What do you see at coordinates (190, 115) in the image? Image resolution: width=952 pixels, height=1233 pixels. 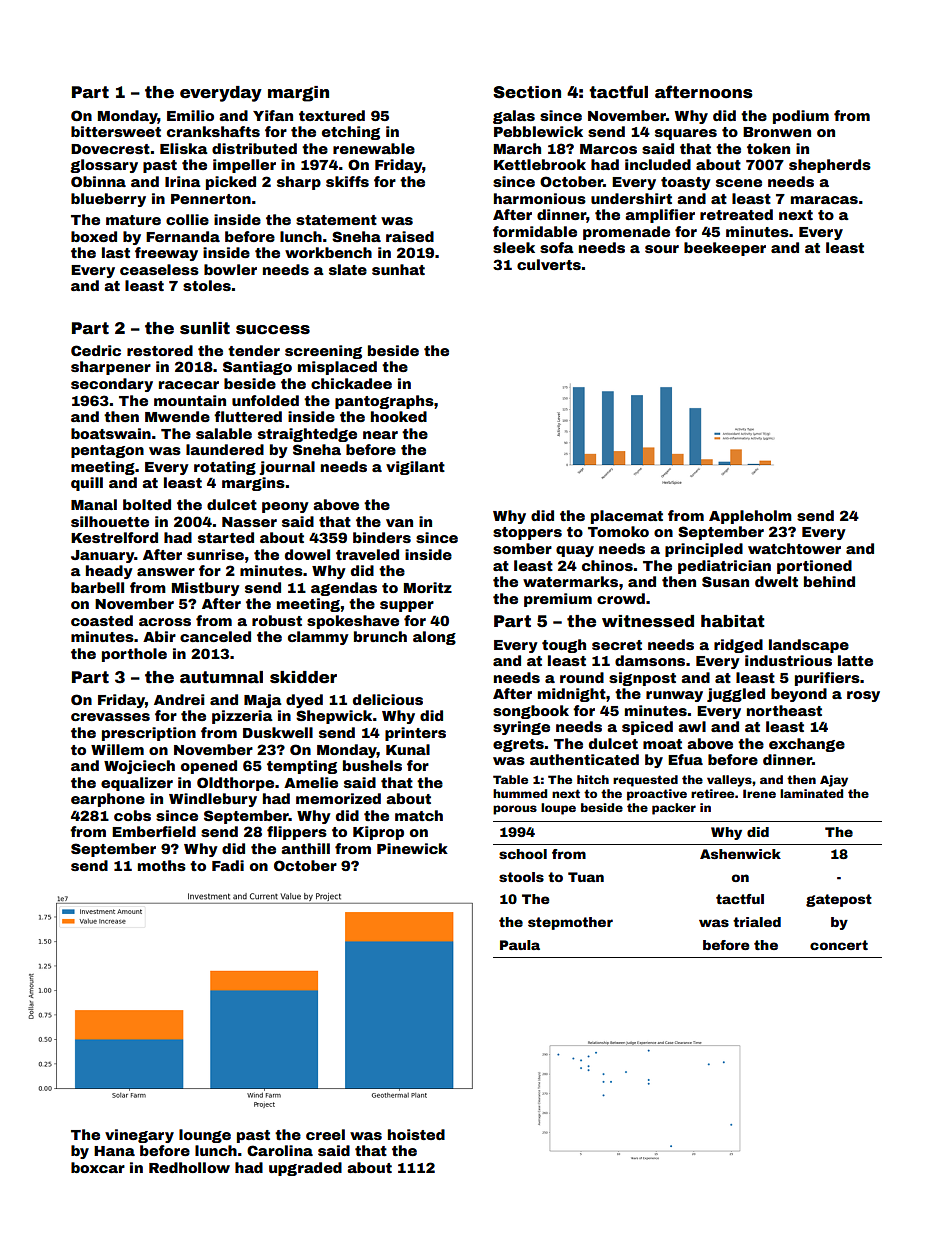 I see `Emilio` at bounding box center [190, 115].
